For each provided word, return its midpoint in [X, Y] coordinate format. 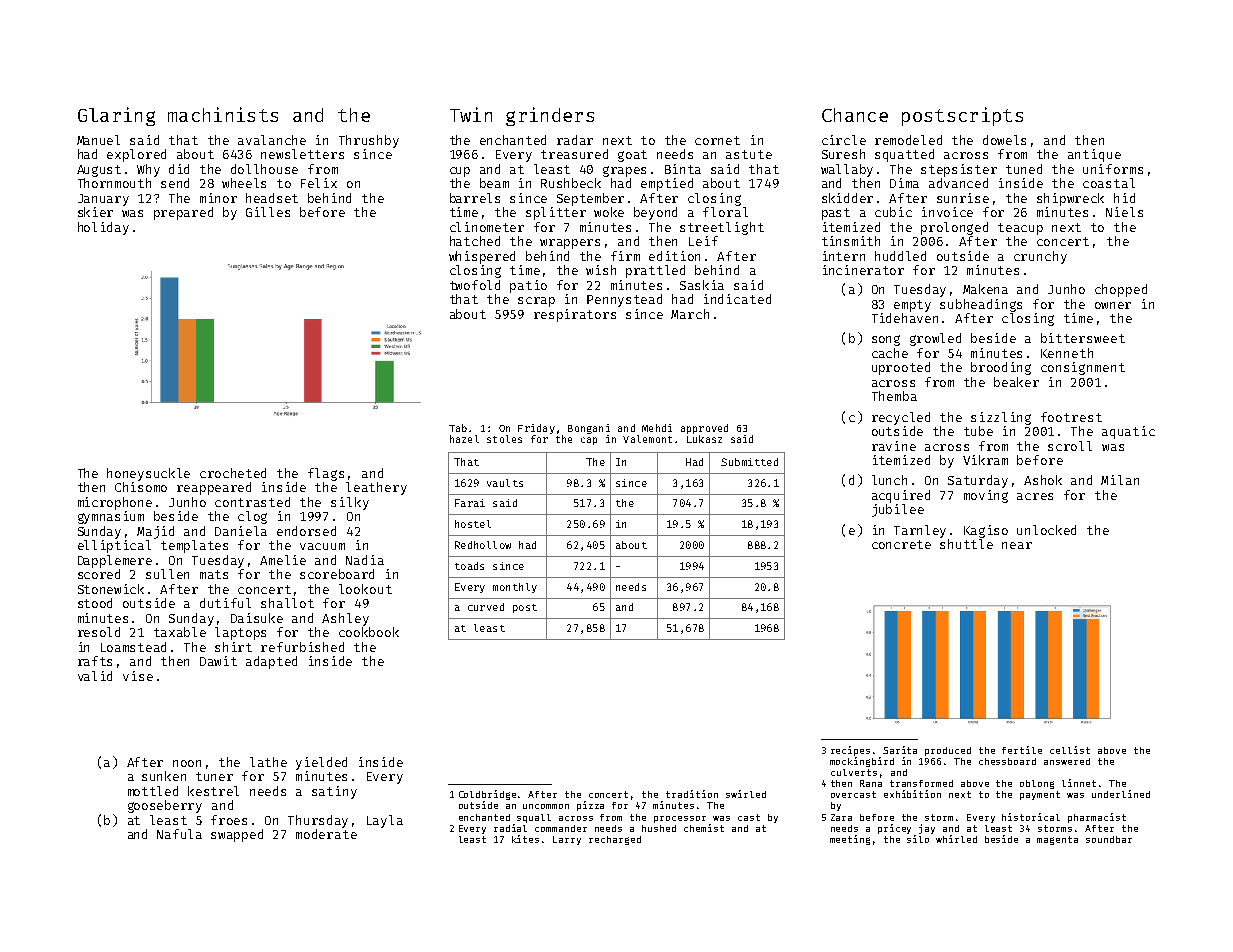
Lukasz [704, 439]
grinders [550, 116]
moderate [326, 834]
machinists [223, 114]
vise [138, 676]
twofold [475, 285]
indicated [737, 299]
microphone [115, 503]
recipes [850, 751]
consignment [1083, 368]
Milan [1120, 480]
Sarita [900, 750]
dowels [1004, 140]
